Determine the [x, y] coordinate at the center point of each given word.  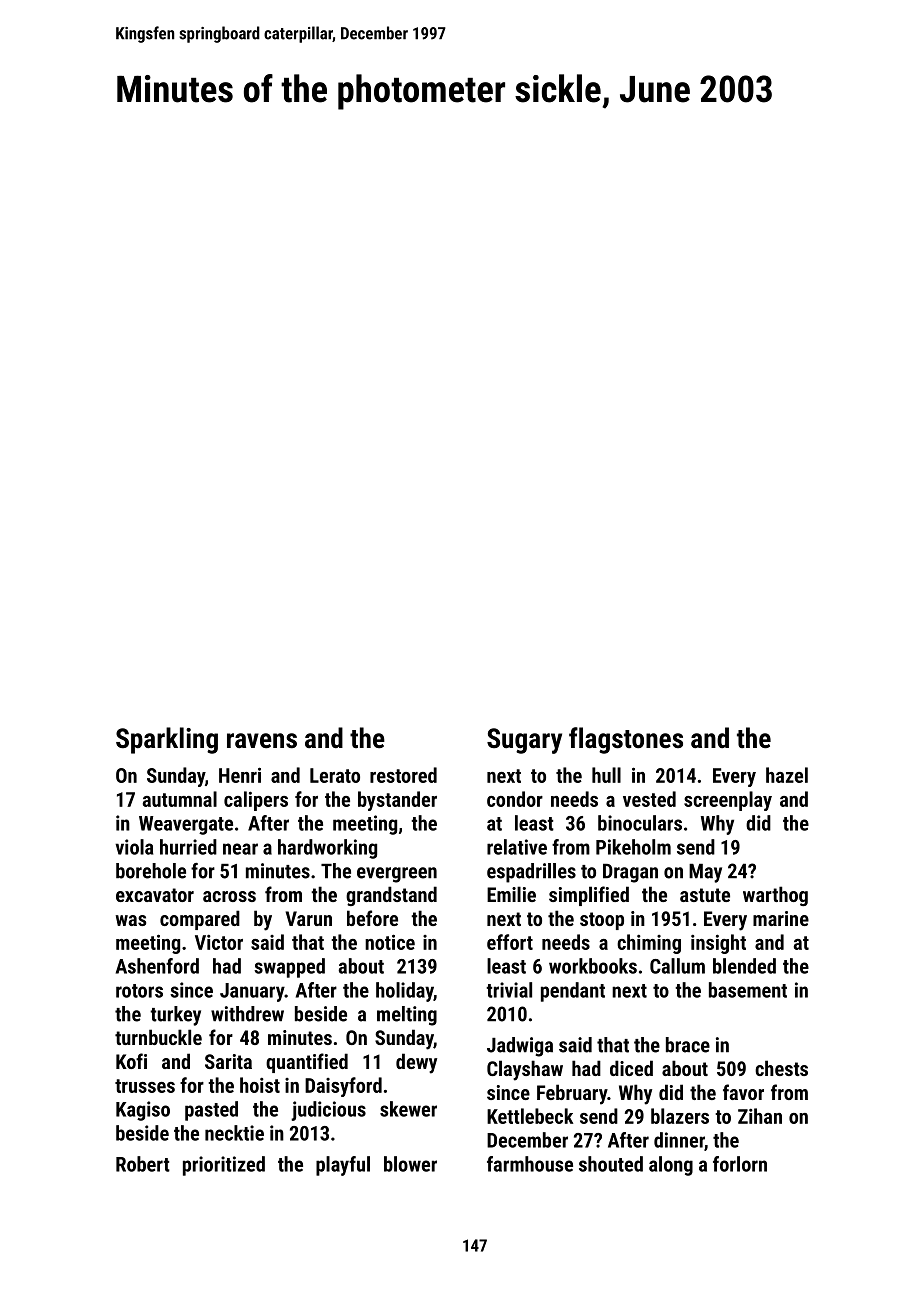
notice [390, 942]
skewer [408, 1109]
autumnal [179, 799]
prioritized [224, 1166]
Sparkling [167, 740]
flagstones [626, 740]
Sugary [524, 741]
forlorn [740, 1164]
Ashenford [157, 966]
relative [517, 847]
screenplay [728, 801]
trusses [145, 1086]
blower [410, 1164]
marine [781, 918]
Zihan [760, 1116]
